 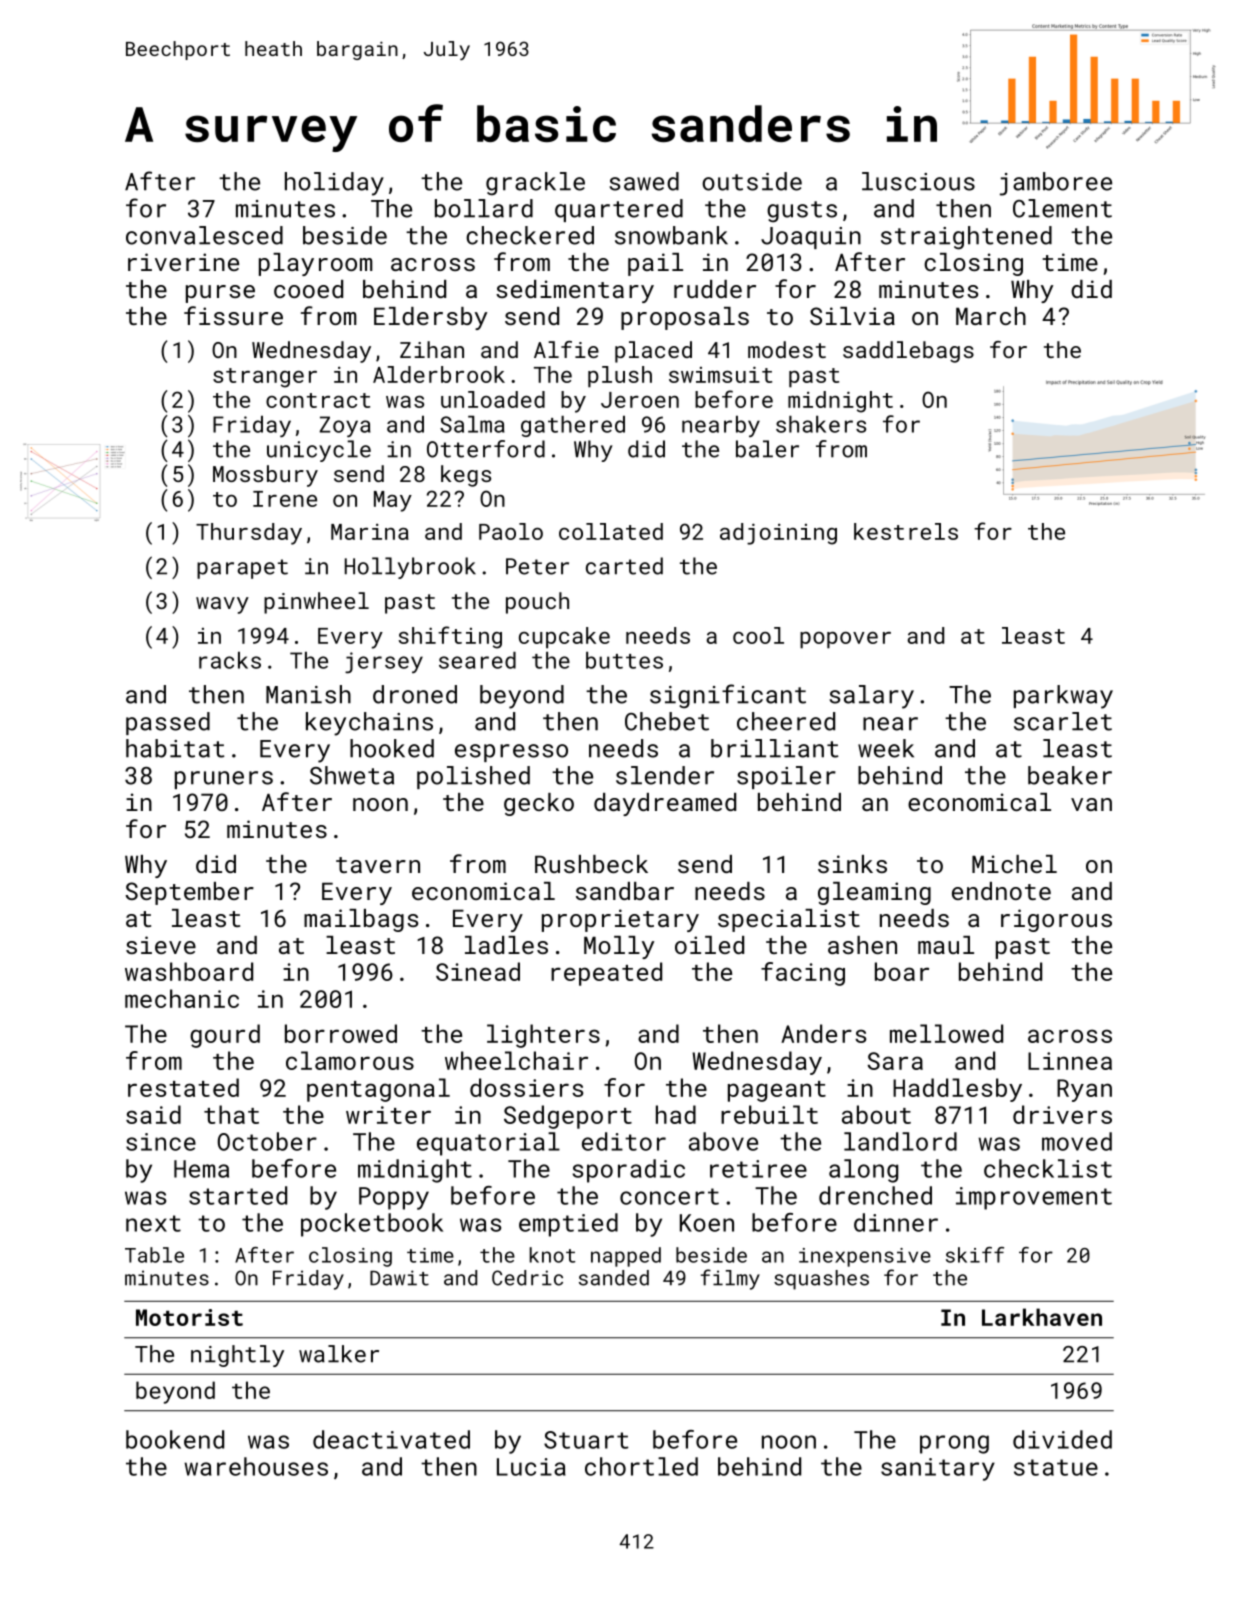 What do you see at coordinates (908, 352) in the page?
I see `saddlebags` at bounding box center [908, 352].
